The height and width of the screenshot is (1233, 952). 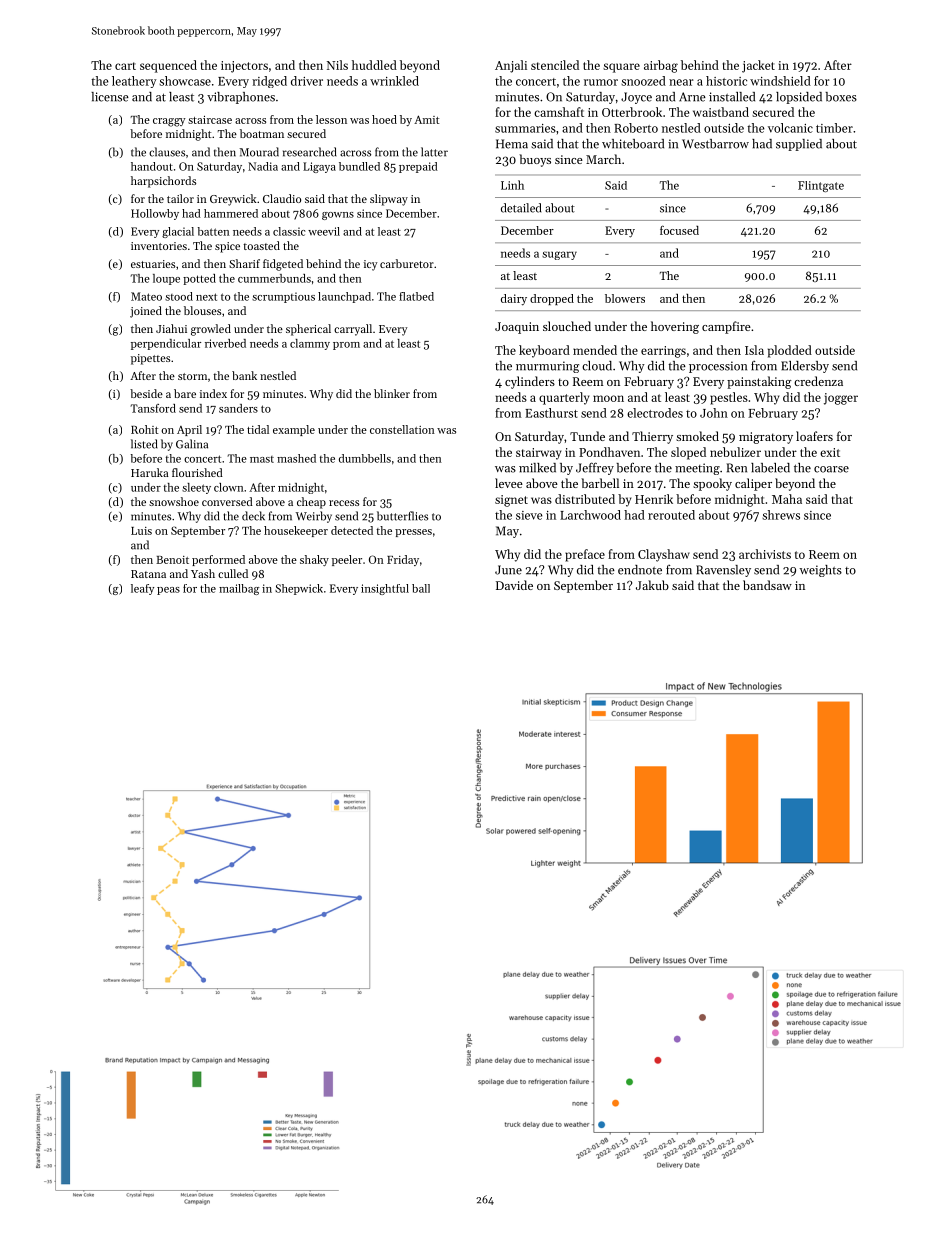 I want to click on sequenced, so click(x=168, y=66).
